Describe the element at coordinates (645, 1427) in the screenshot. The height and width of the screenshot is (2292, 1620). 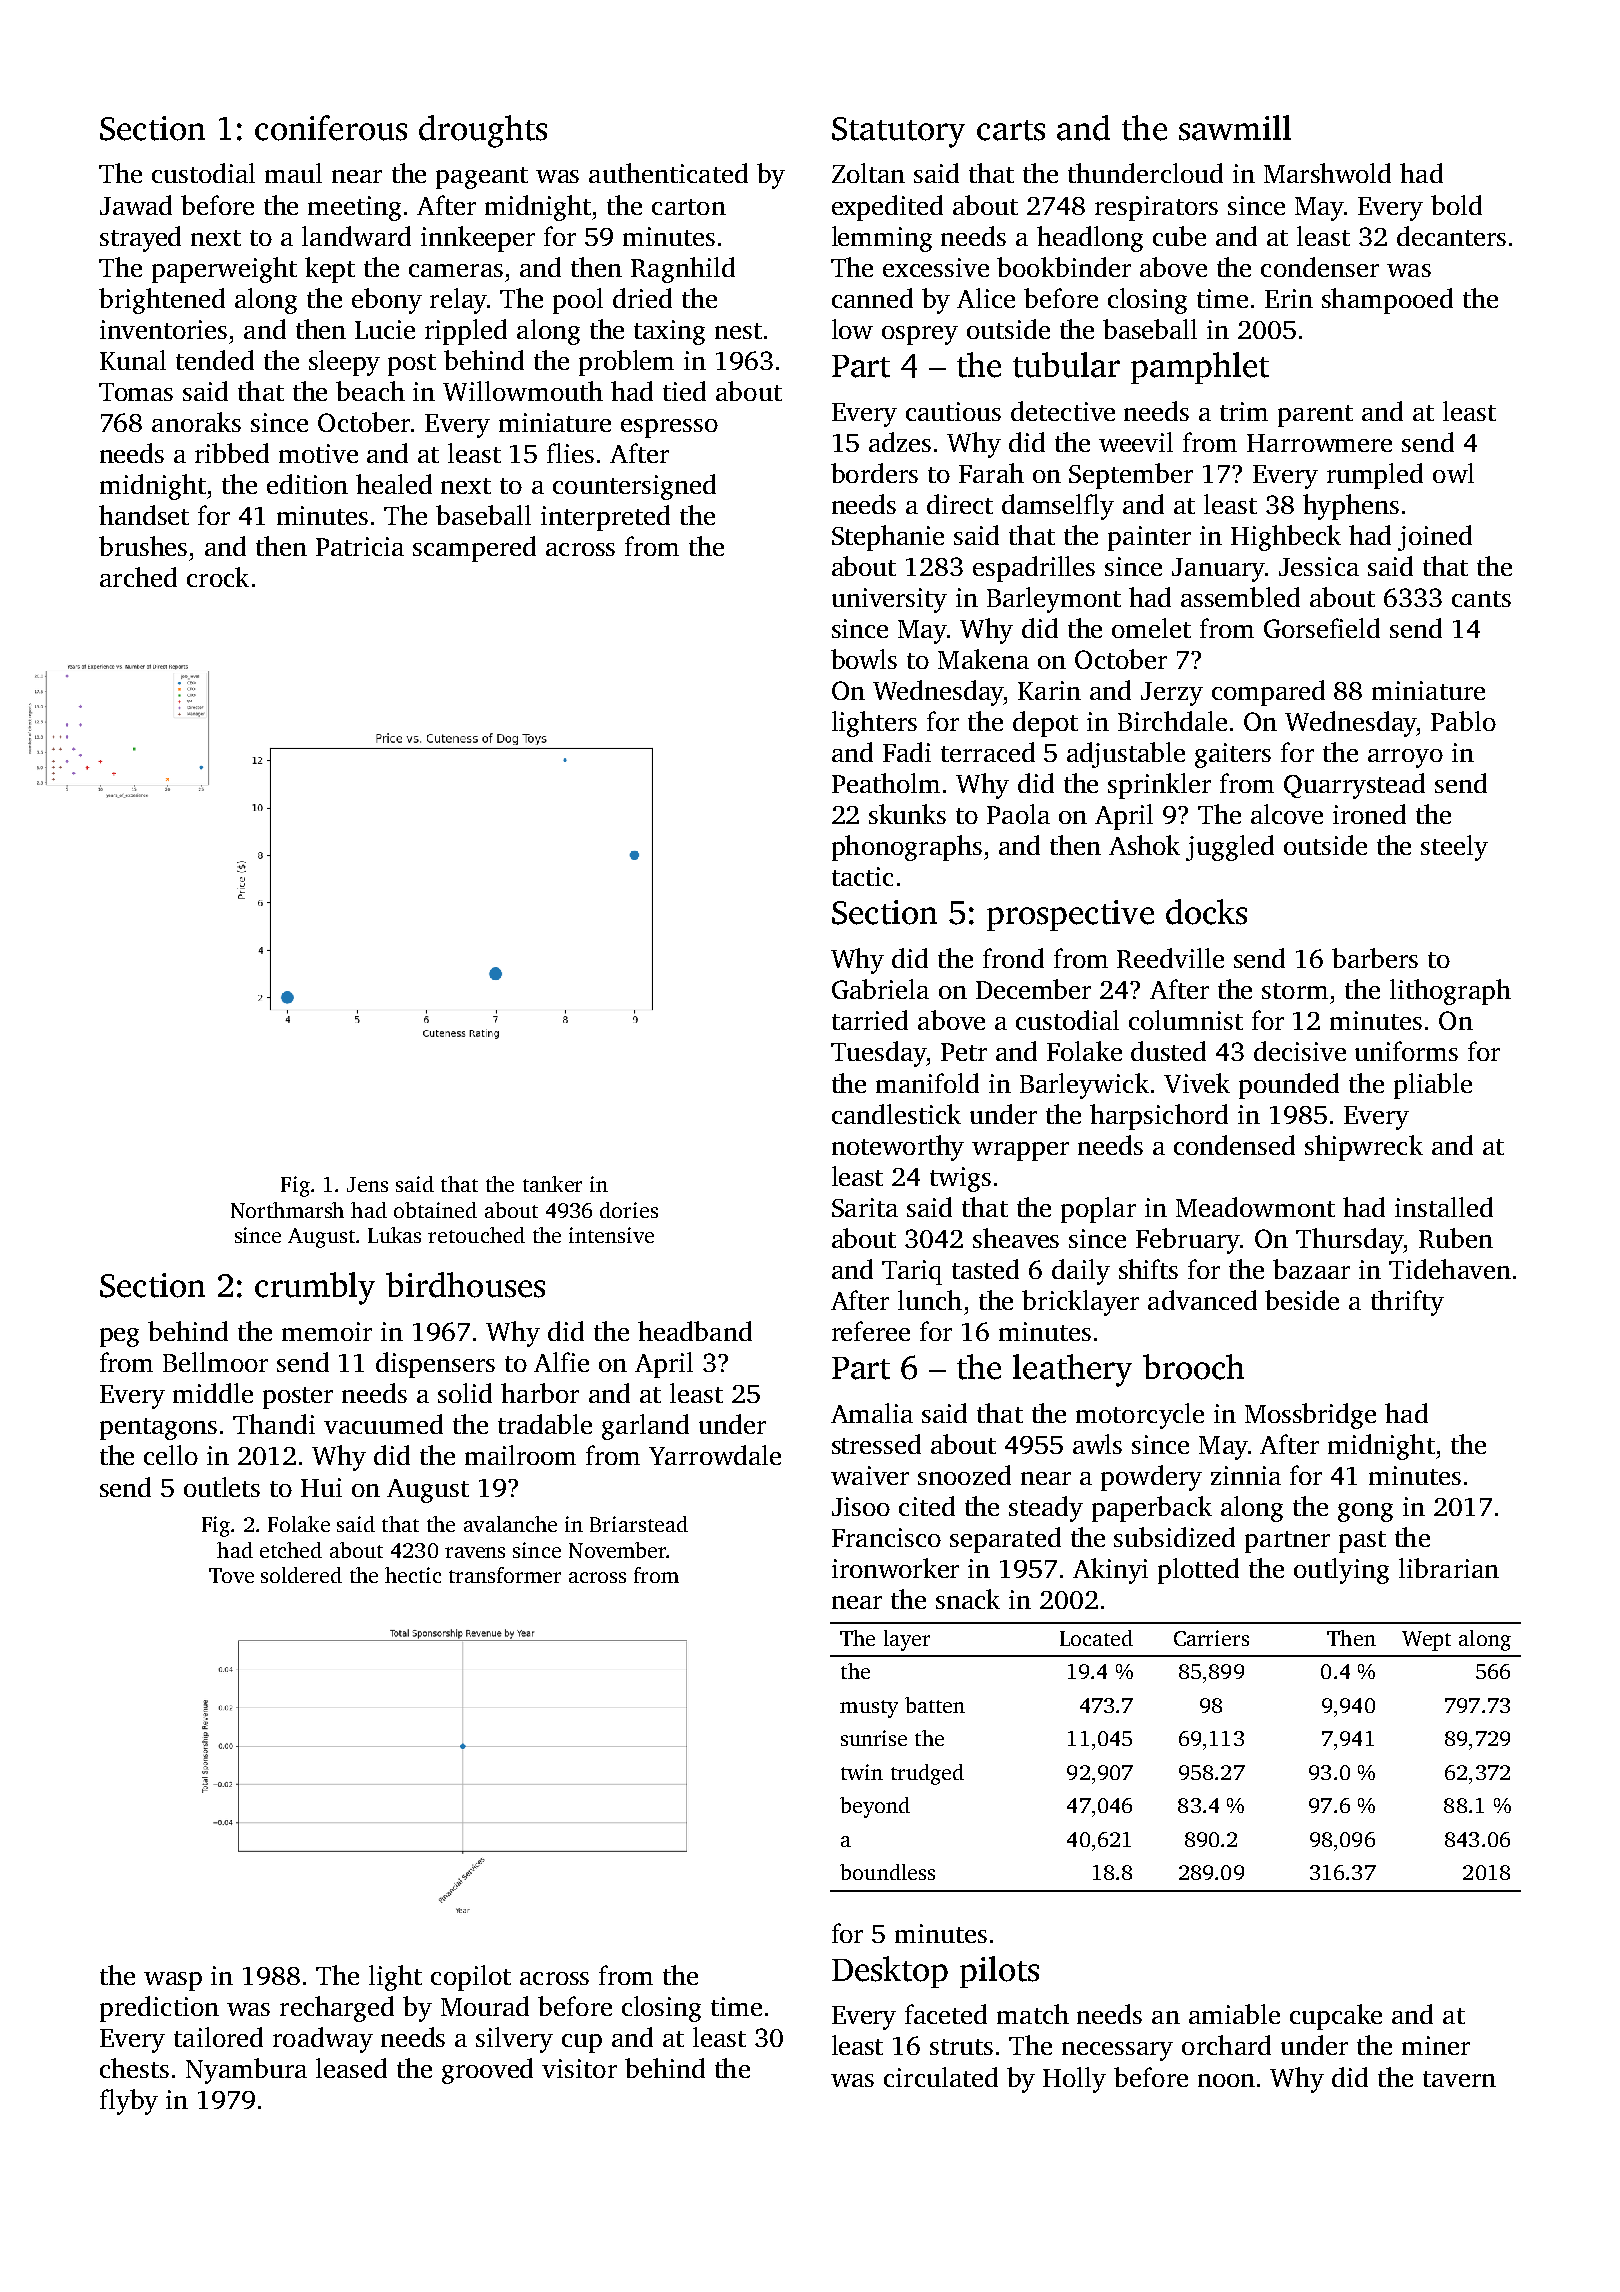
I see `garland` at that location.
